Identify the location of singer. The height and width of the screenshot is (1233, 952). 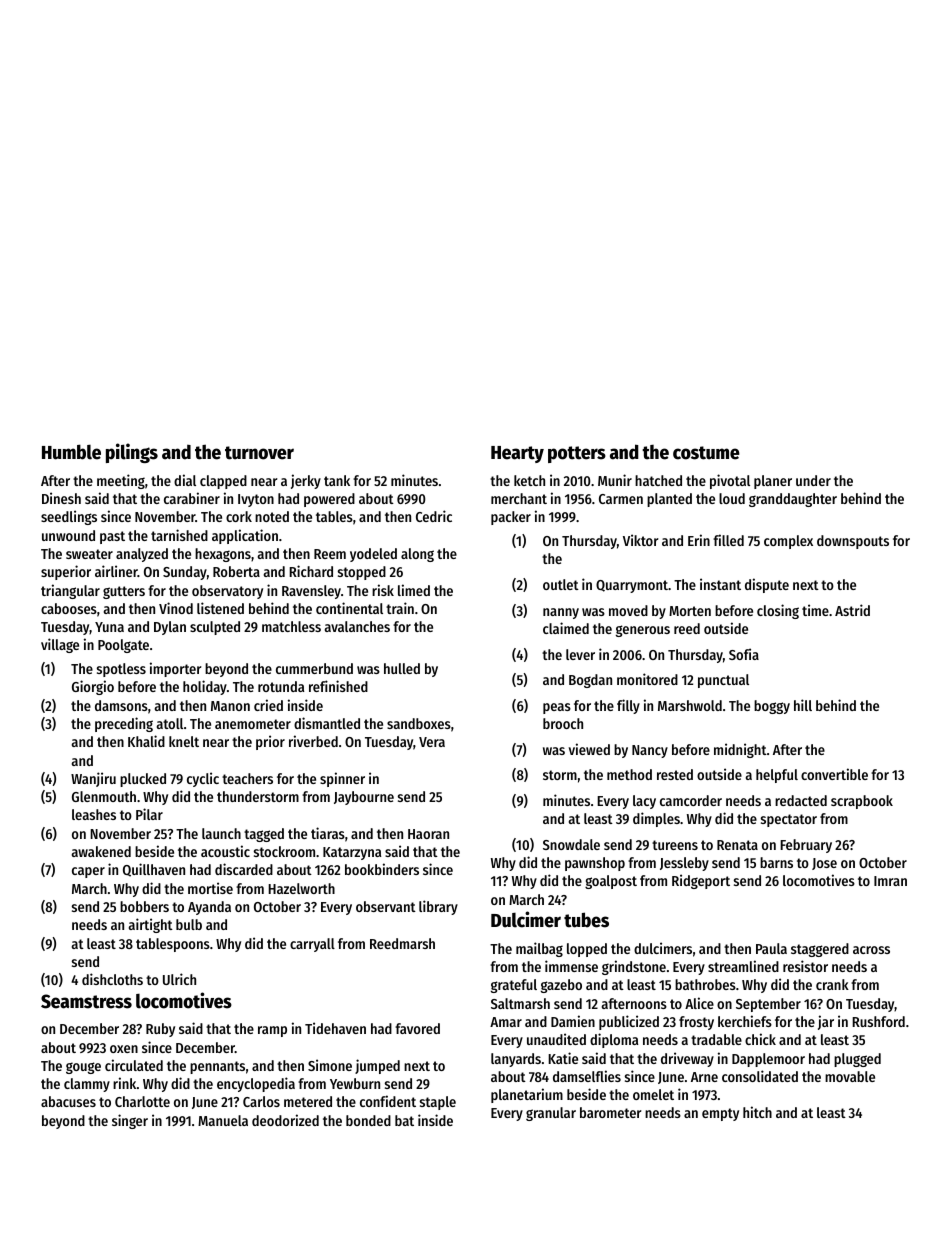
(130, 1121).
